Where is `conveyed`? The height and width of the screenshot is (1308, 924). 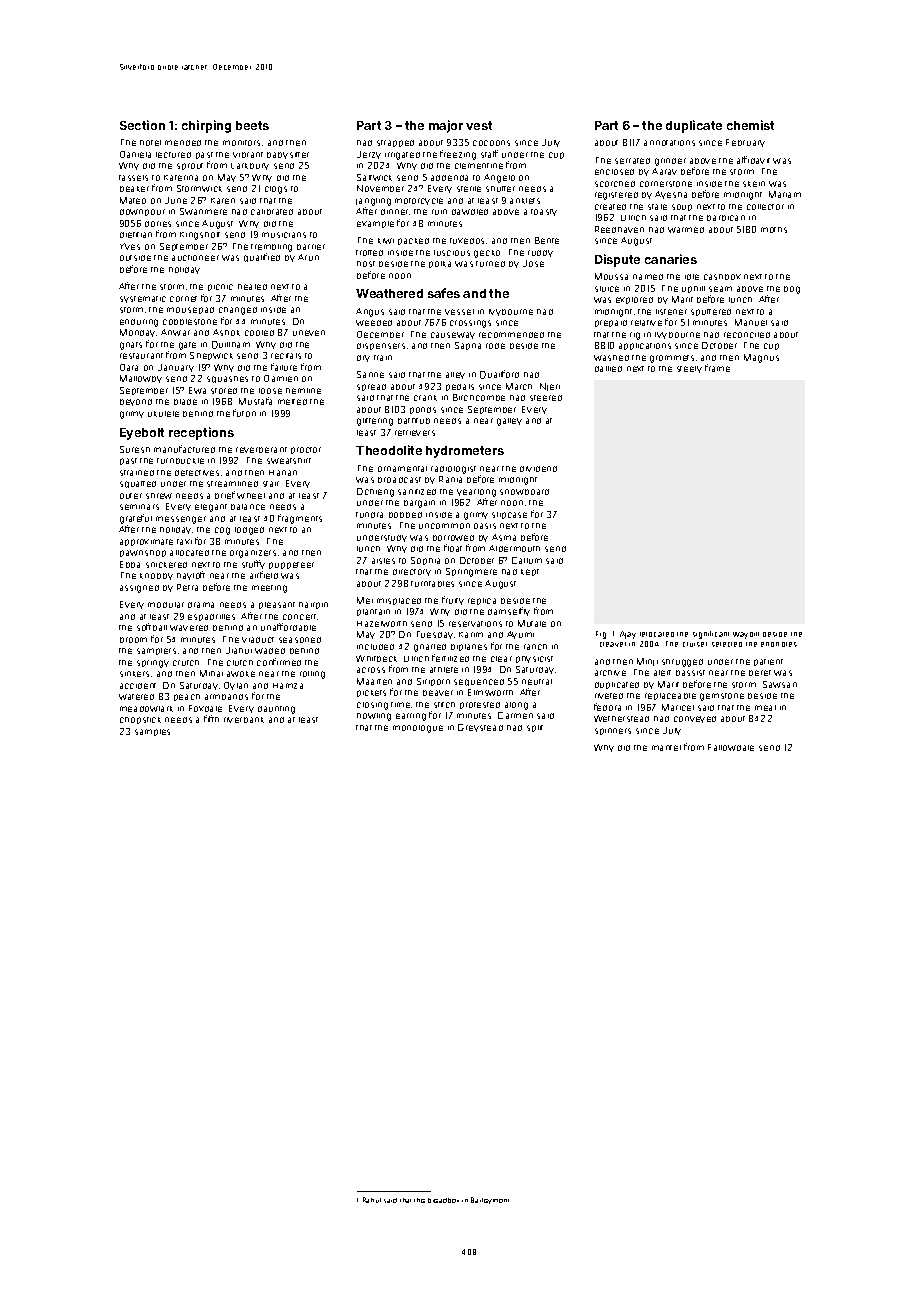
conveyed is located at coordinates (695, 719).
